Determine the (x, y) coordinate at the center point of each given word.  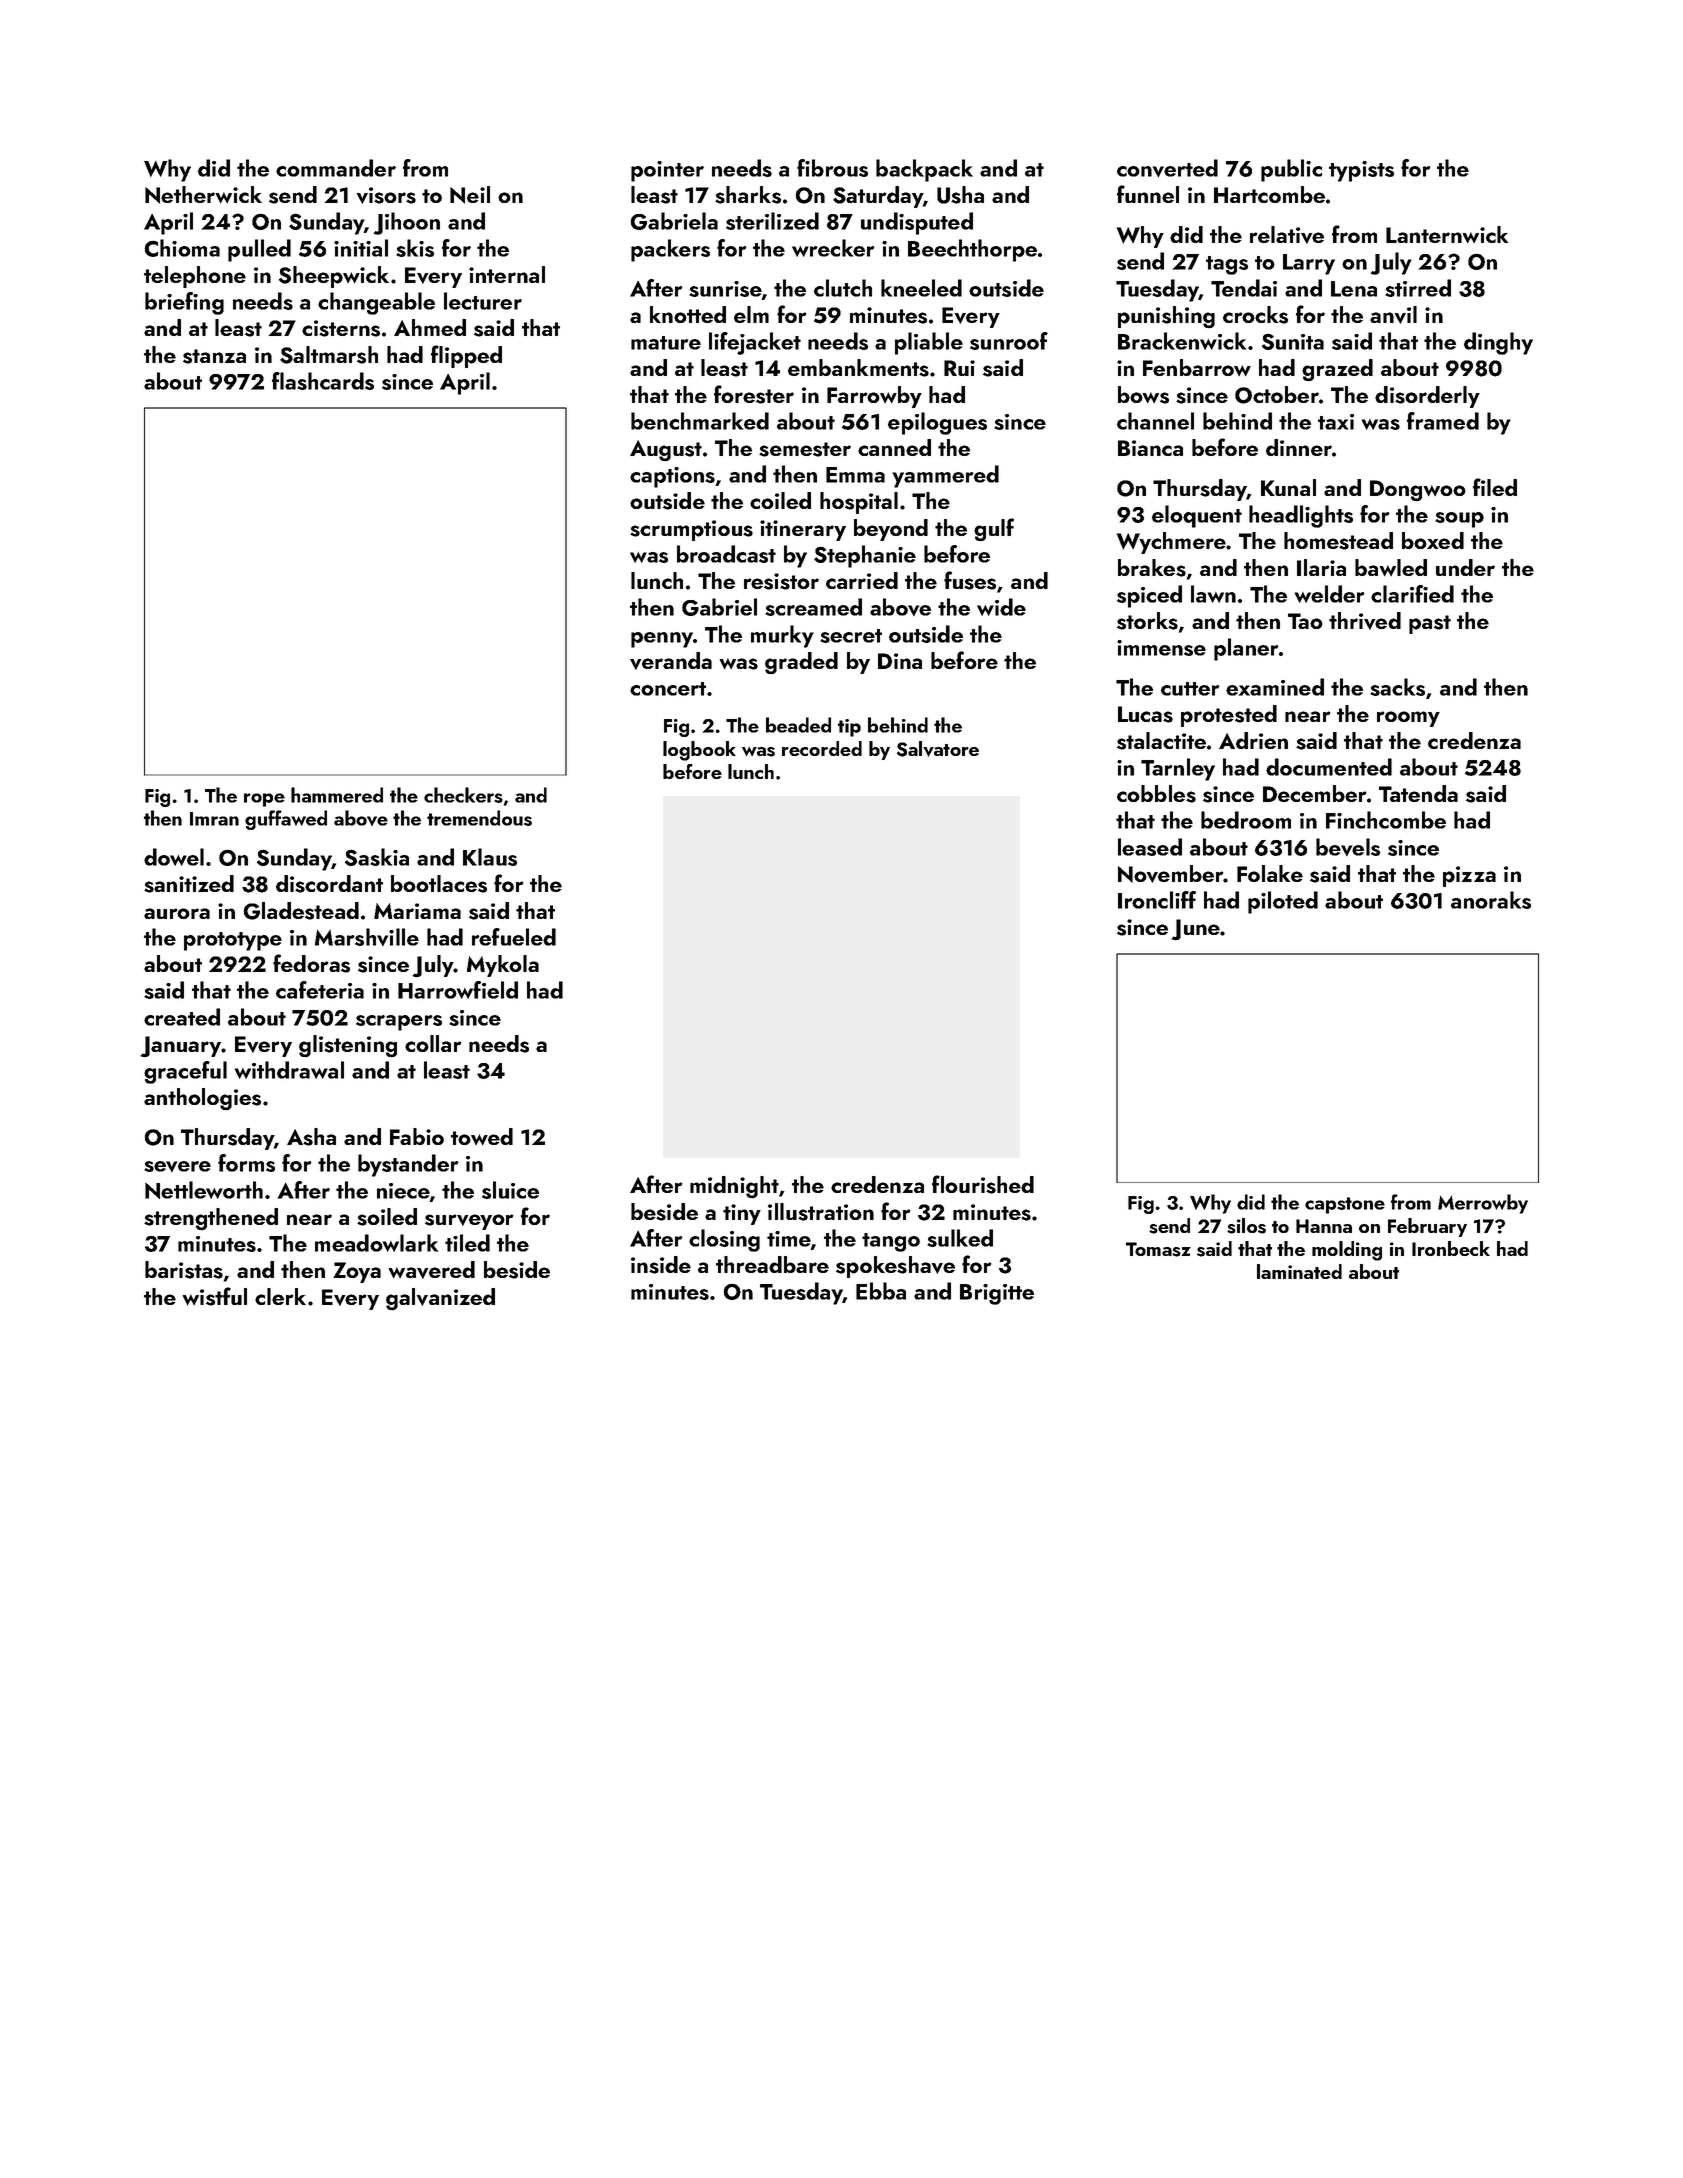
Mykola (503, 966)
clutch (843, 288)
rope (264, 800)
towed (482, 1136)
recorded (822, 748)
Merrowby (1483, 1204)
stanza (214, 356)
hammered (337, 795)
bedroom (1246, 820)
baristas (184, 1270)
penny (662, 640)
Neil (470, 195)
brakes (1152, 568)
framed (1443, 421)
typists (1361, 171)
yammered (945, 476)
